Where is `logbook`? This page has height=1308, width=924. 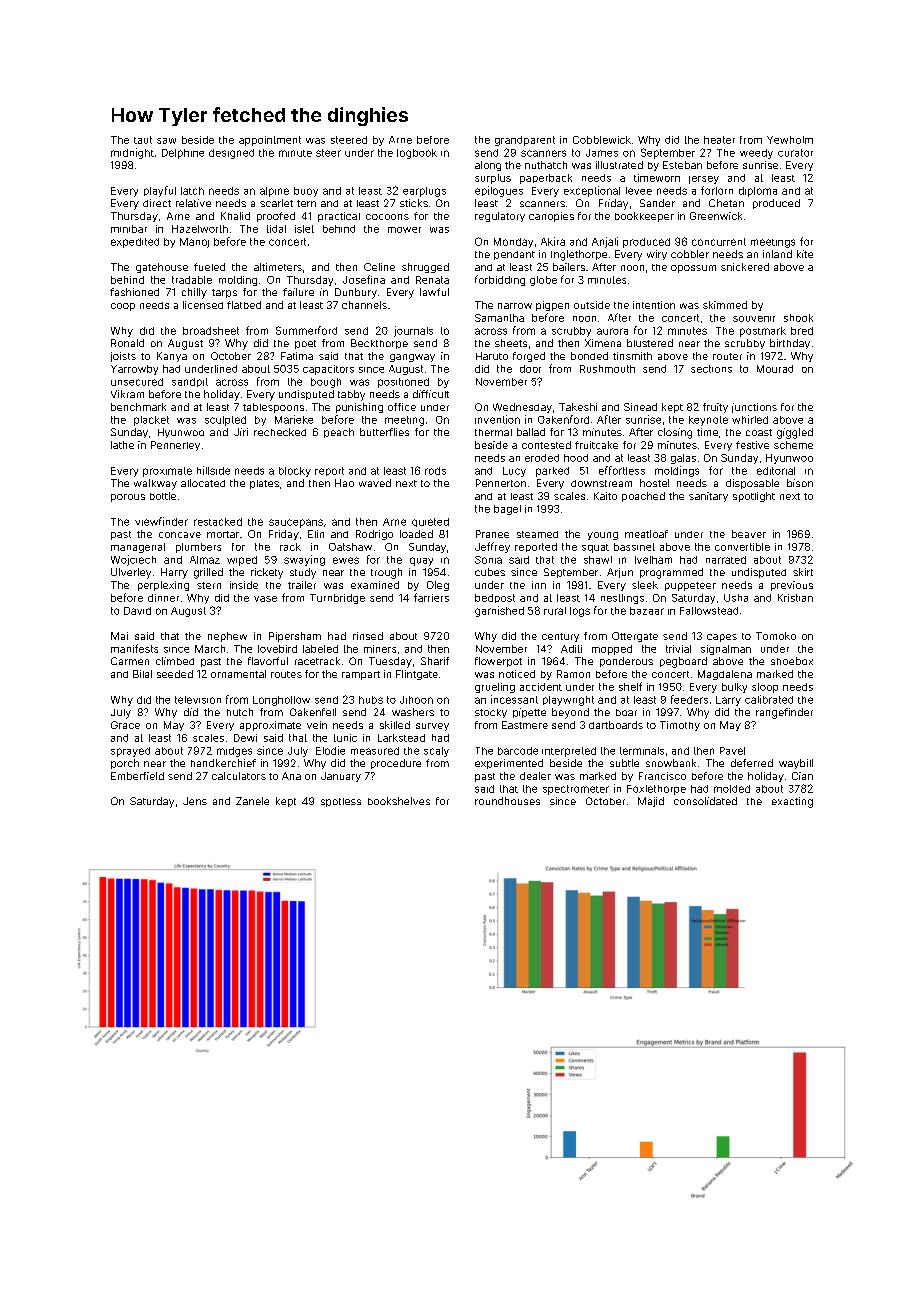
logbook is located at coordinates (417, 154).
